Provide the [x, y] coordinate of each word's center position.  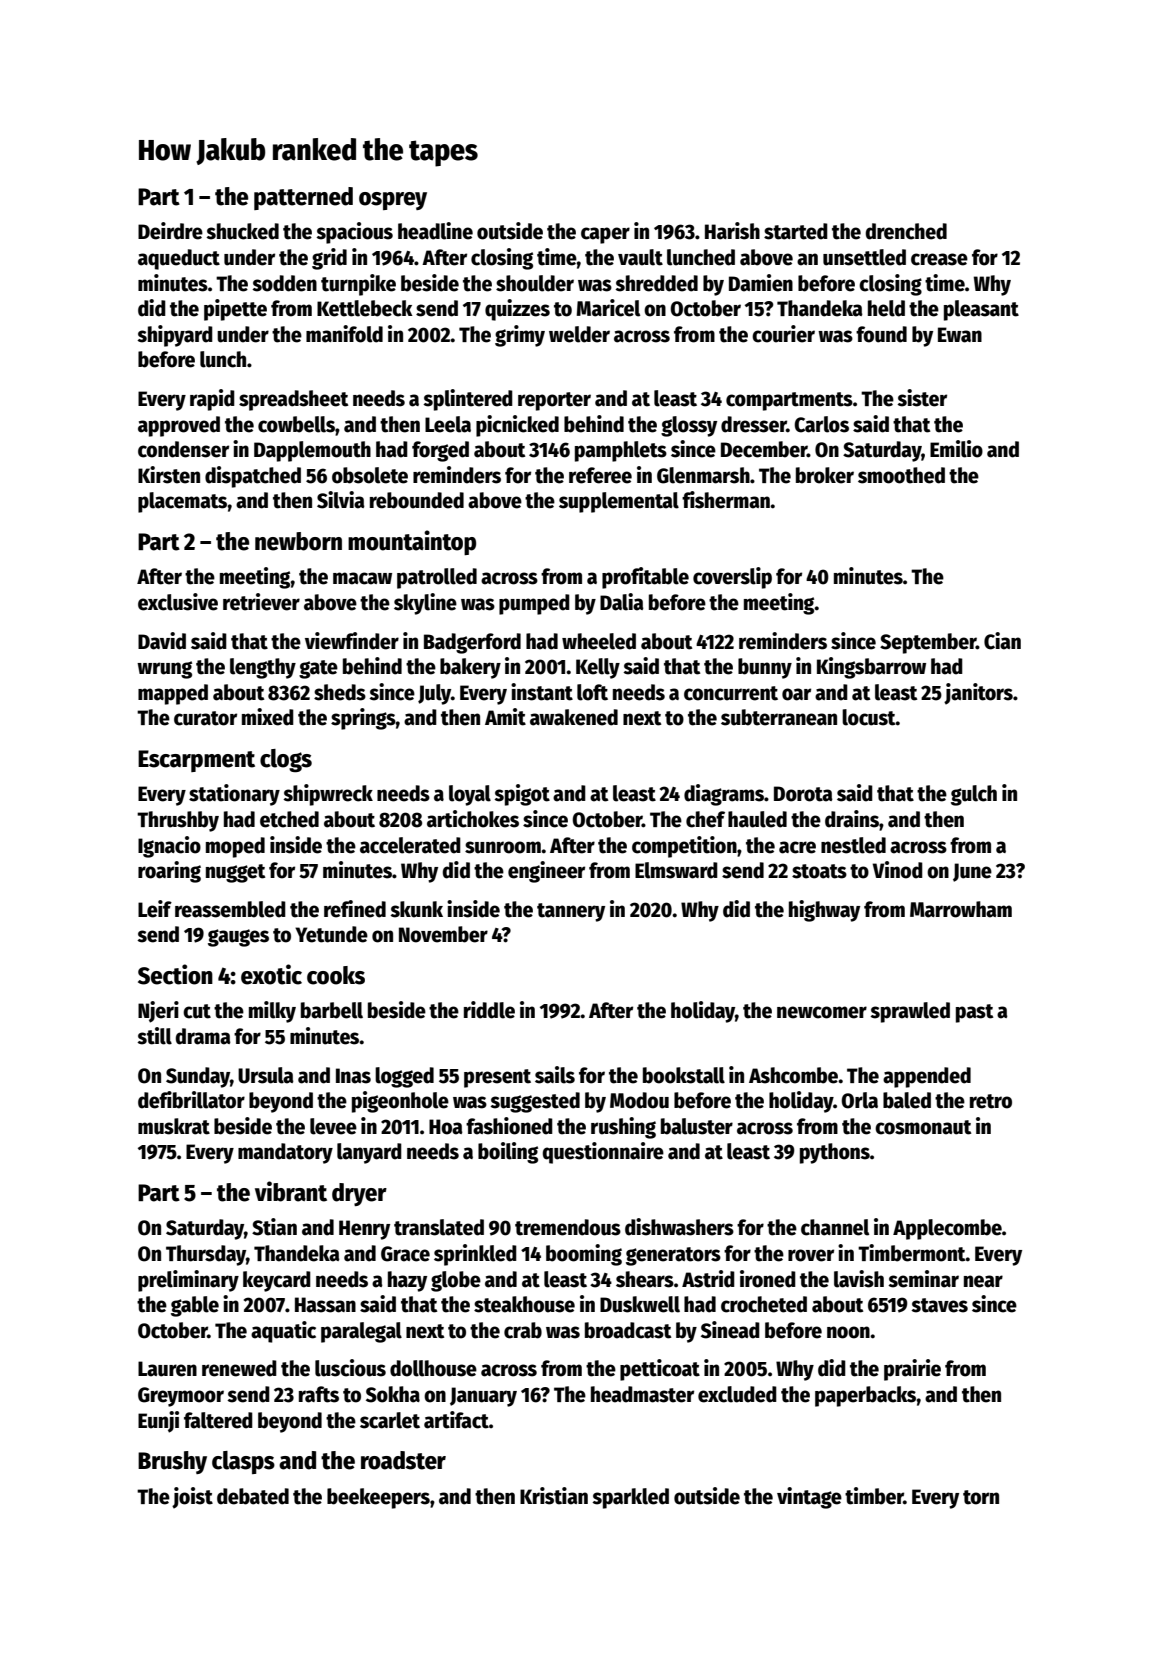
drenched [906, 231]
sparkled [630, 1498]
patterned [303, 198]
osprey [393, 201]
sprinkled [475, 1255]
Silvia [341, 500]
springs [363, 719]
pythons [835, 1153]
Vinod [897, 870]
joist [192, 1498]
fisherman [726, 500]
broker [825, 475]
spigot [522, 795]
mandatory [285, 1153]
